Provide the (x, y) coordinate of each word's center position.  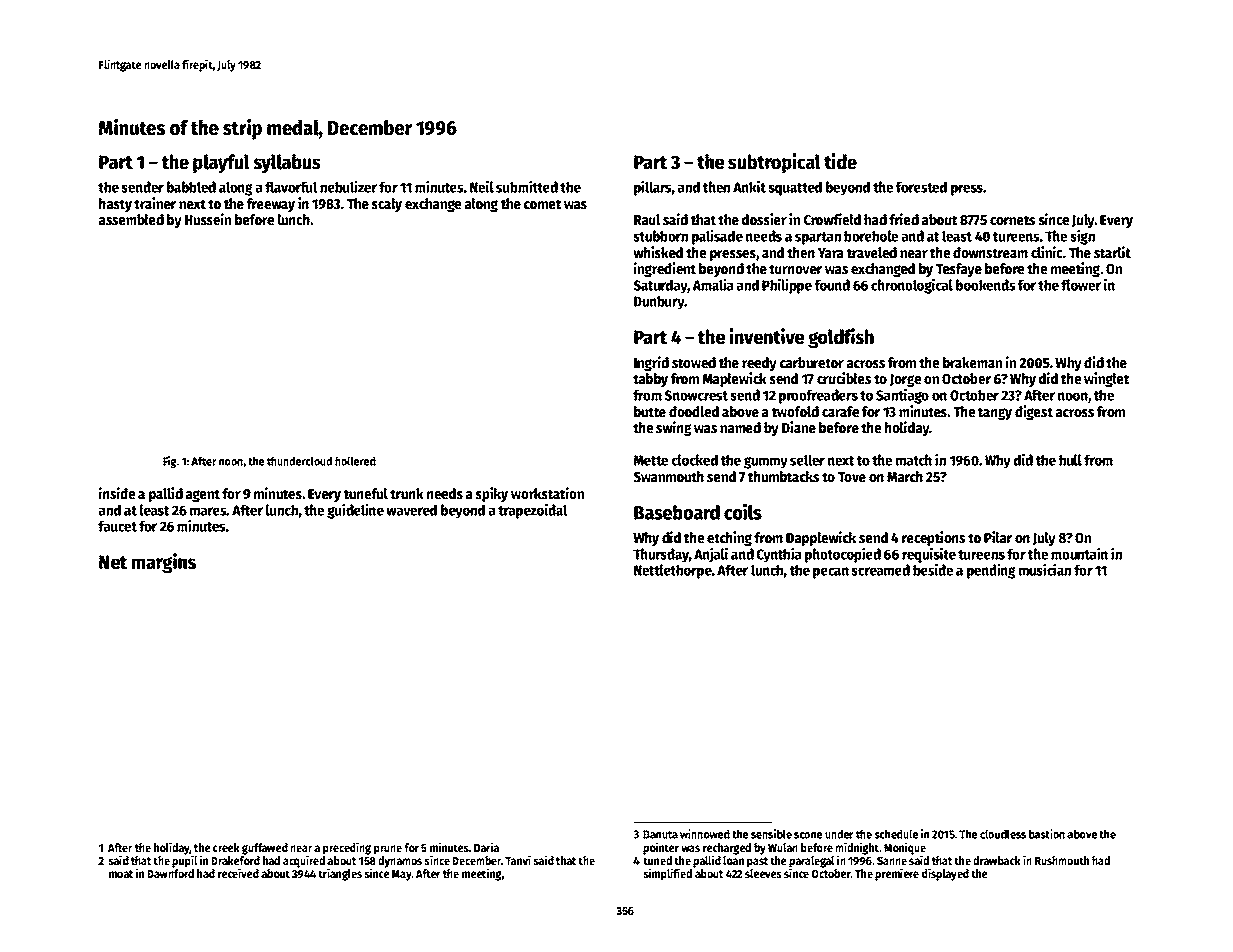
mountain (1079, 554)
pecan (831, 573)
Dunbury (659, 302)
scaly (386, 205)
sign (1082, 237)
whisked (658, 252)
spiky (491, 494)
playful (221, 164)
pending (991, 571)
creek (226, 847)
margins (164, 563)
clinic (1047, 252)
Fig (170, 462)
